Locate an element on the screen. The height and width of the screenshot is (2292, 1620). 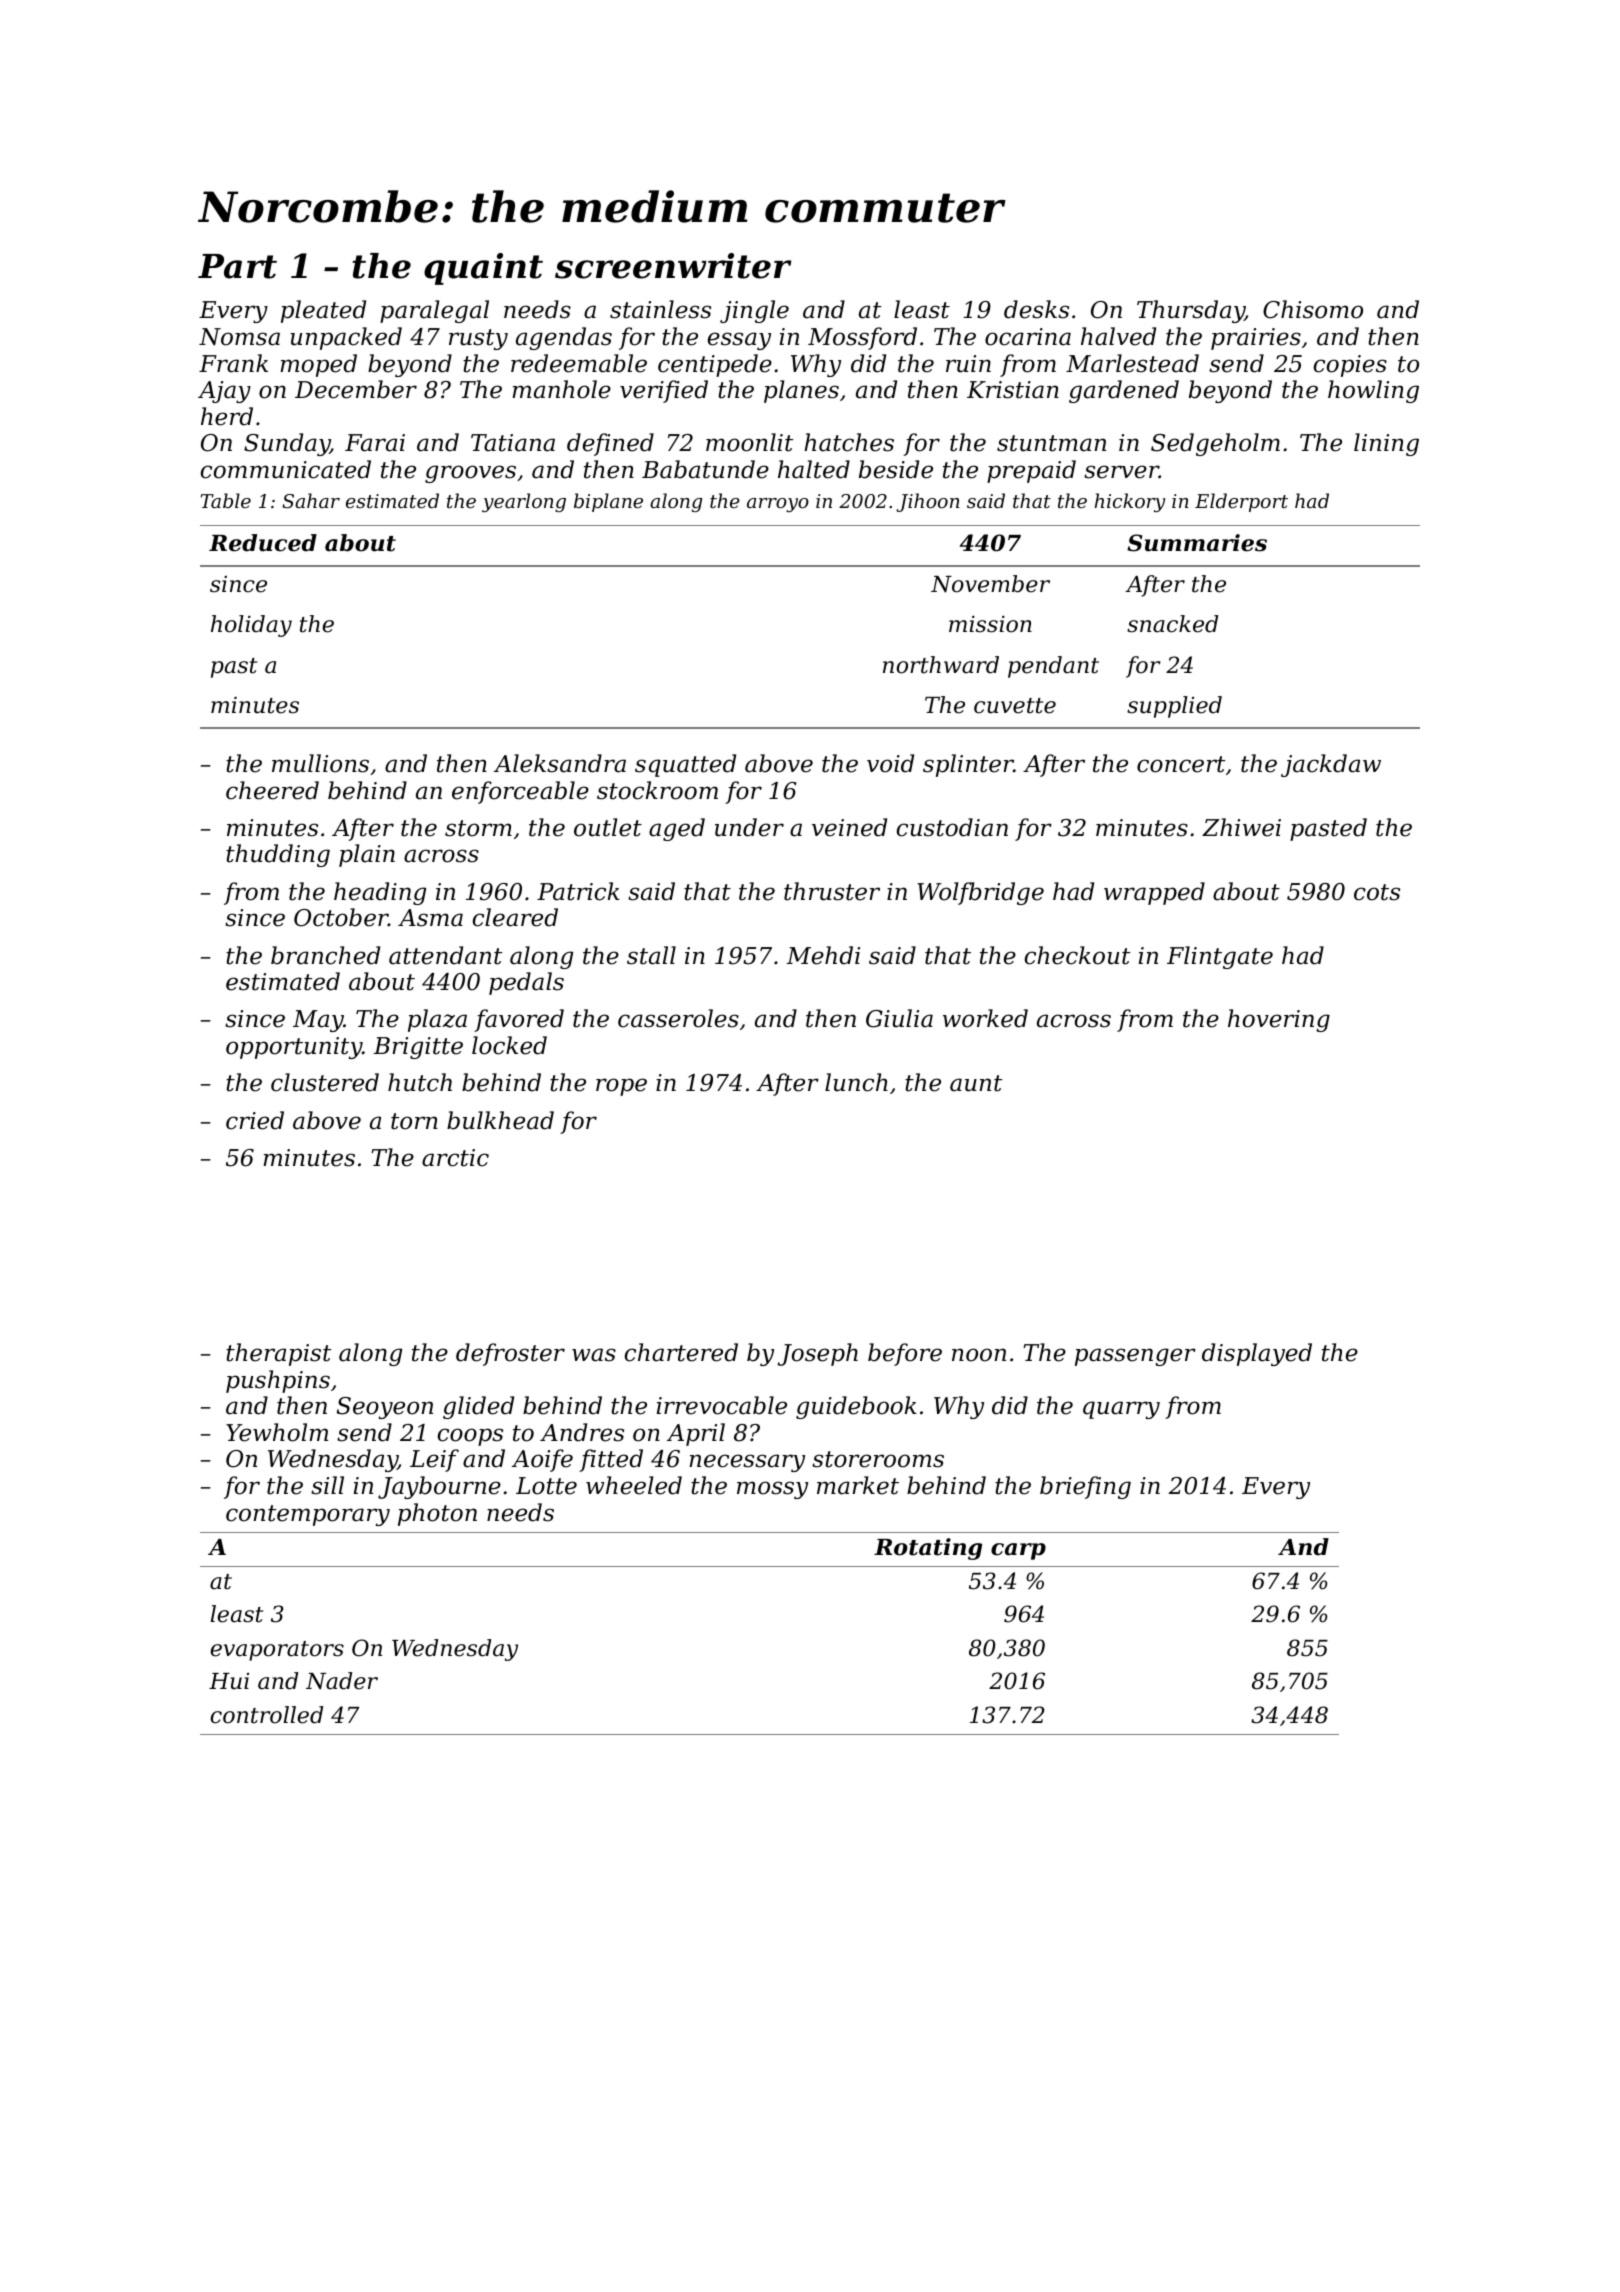
moped is located at coordinates (318, 365).
